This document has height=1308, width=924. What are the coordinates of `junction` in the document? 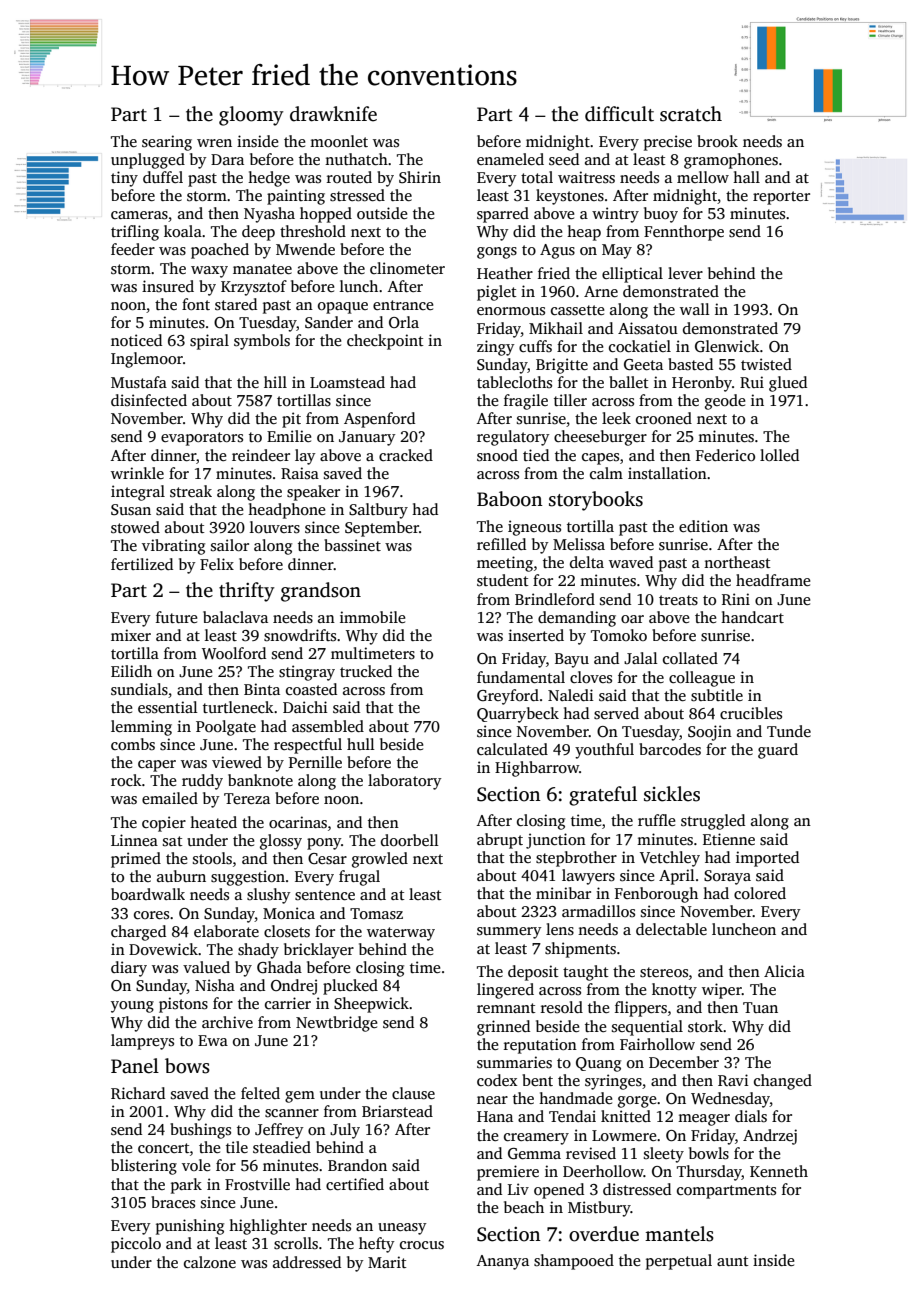 It's located at (556, 841).
